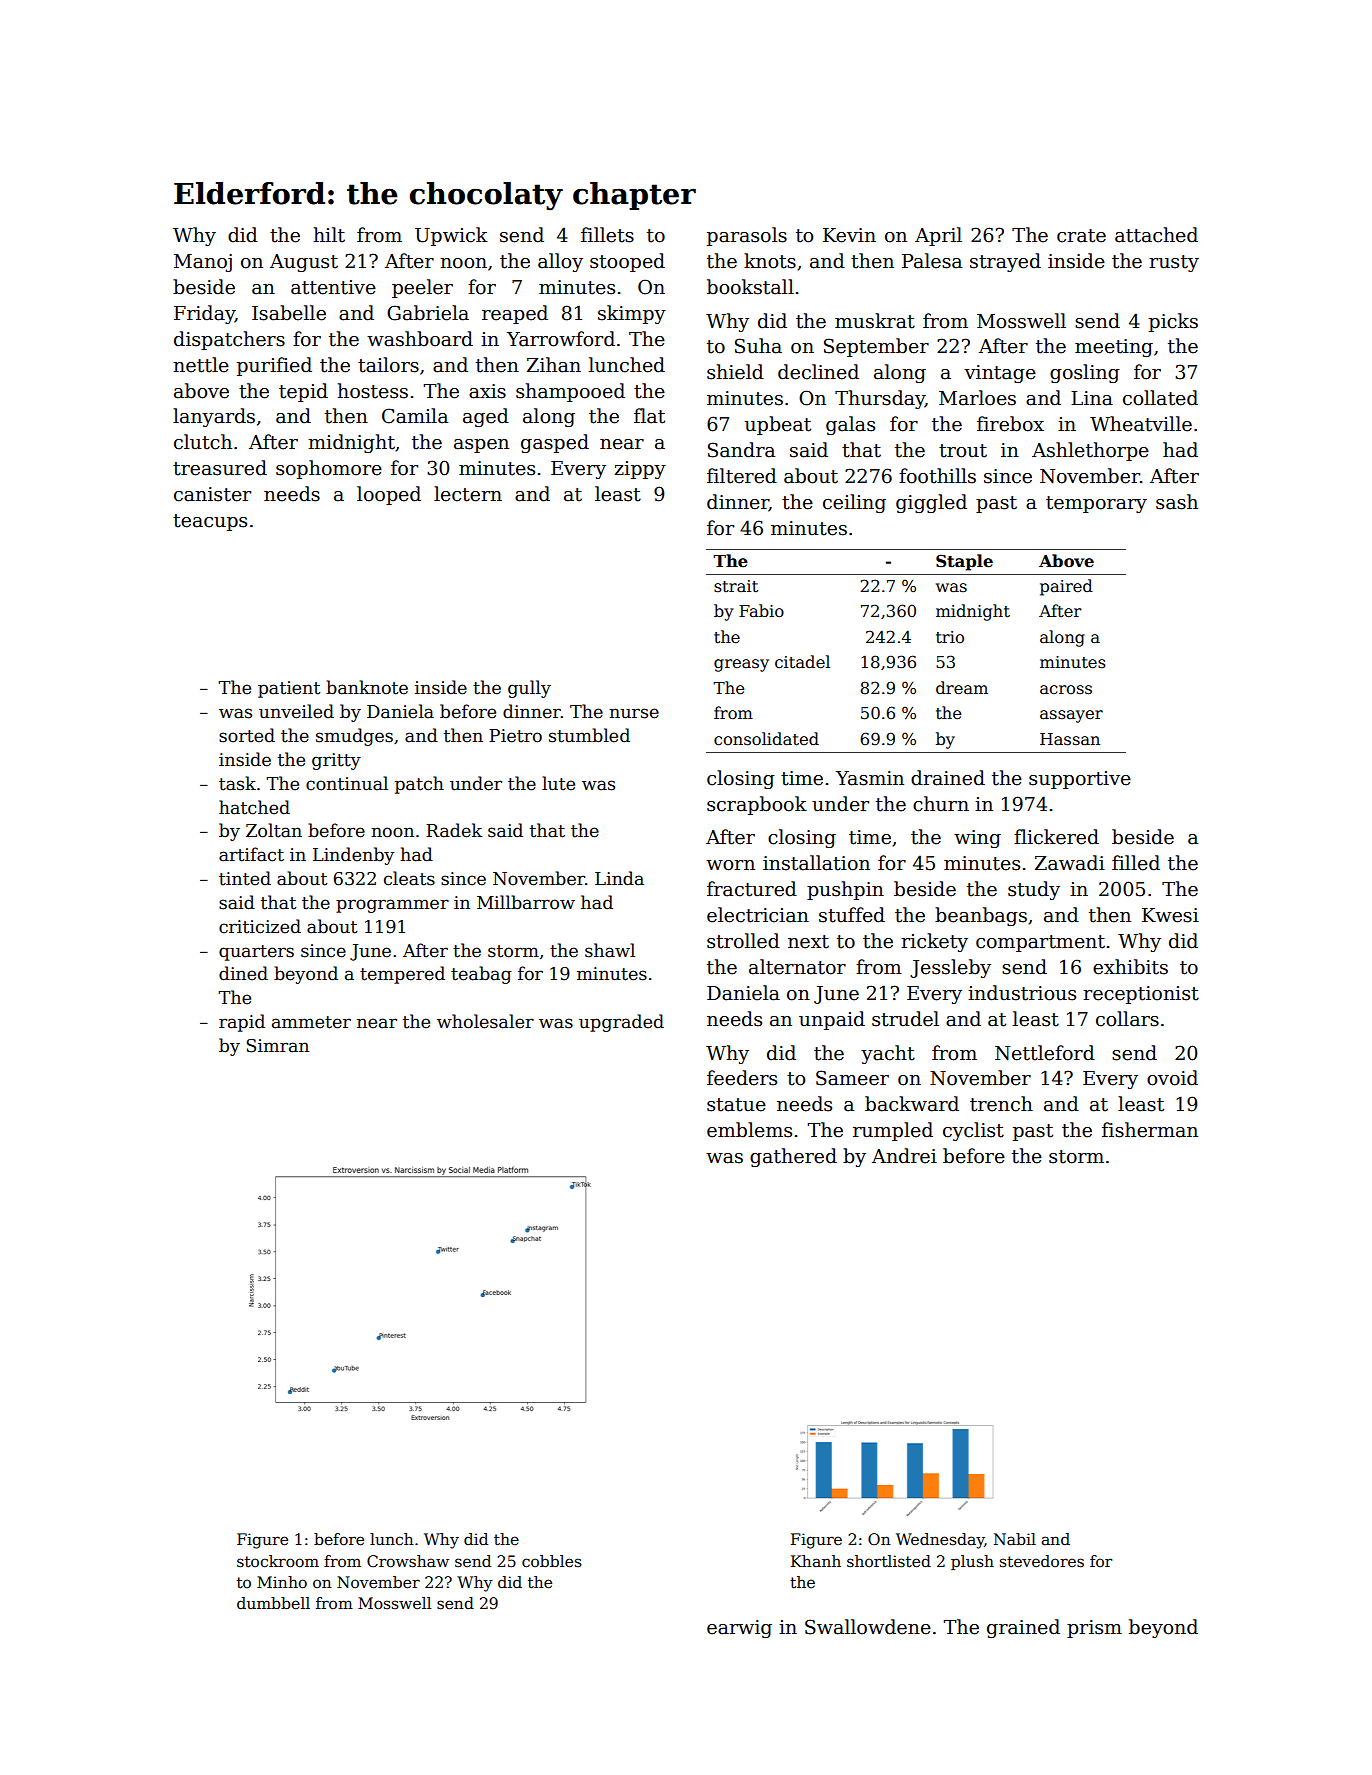  What do you see at coordinates (278, 1561) in the screenshot?
I see `stockroom` at bounding box center [278, 1561].
